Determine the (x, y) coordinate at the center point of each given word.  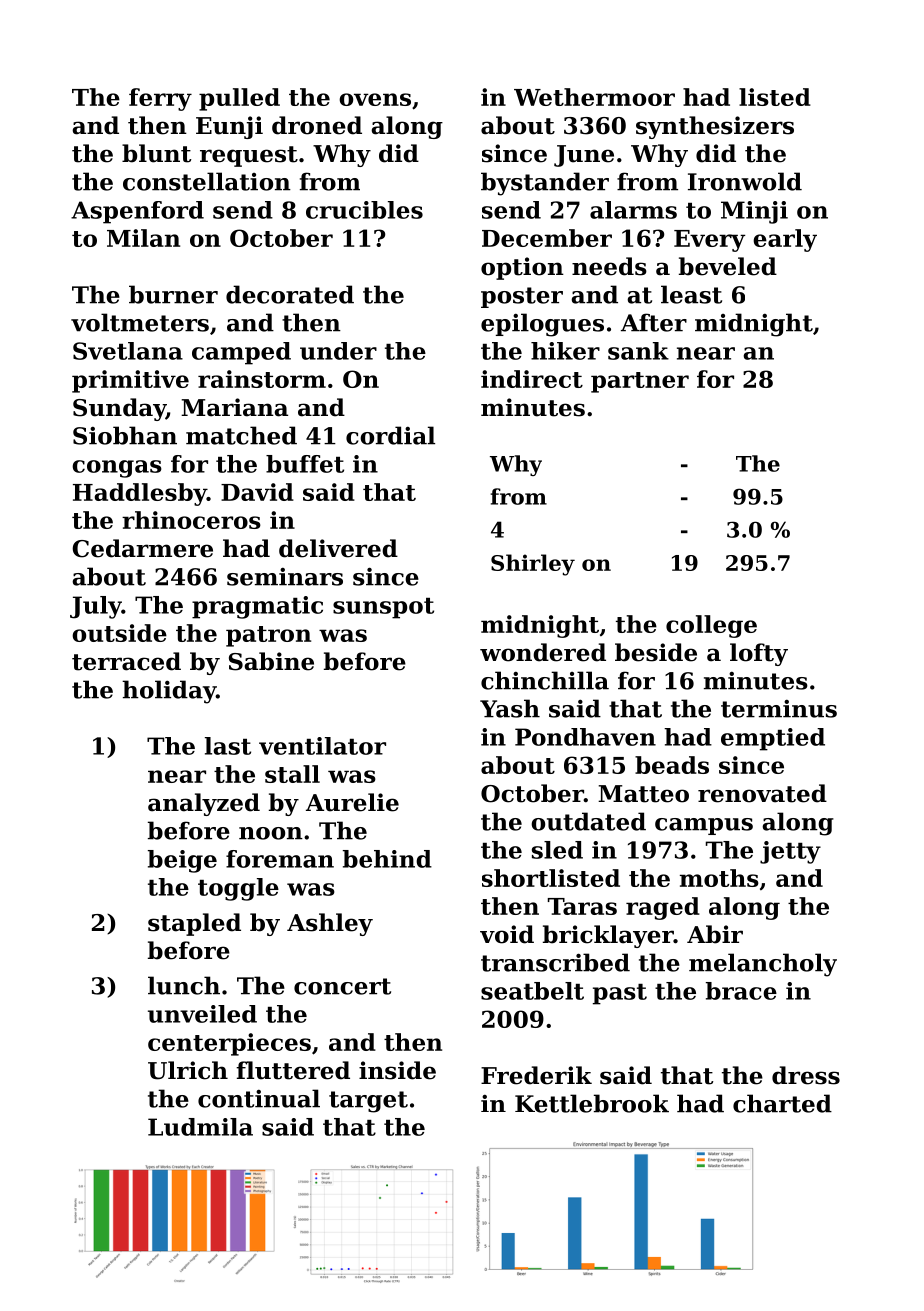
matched (241, 435)
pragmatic (257, 607)
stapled (194, 924)
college (711, 626)
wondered (543, 652)
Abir (715, 934)
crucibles (364, 210)
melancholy (763, 965)
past (620, 994)
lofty (759, 654)
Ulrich (188, 1070)
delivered (338, 548)
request (249, 156)
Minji (754, 212)
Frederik (536, 1075)
